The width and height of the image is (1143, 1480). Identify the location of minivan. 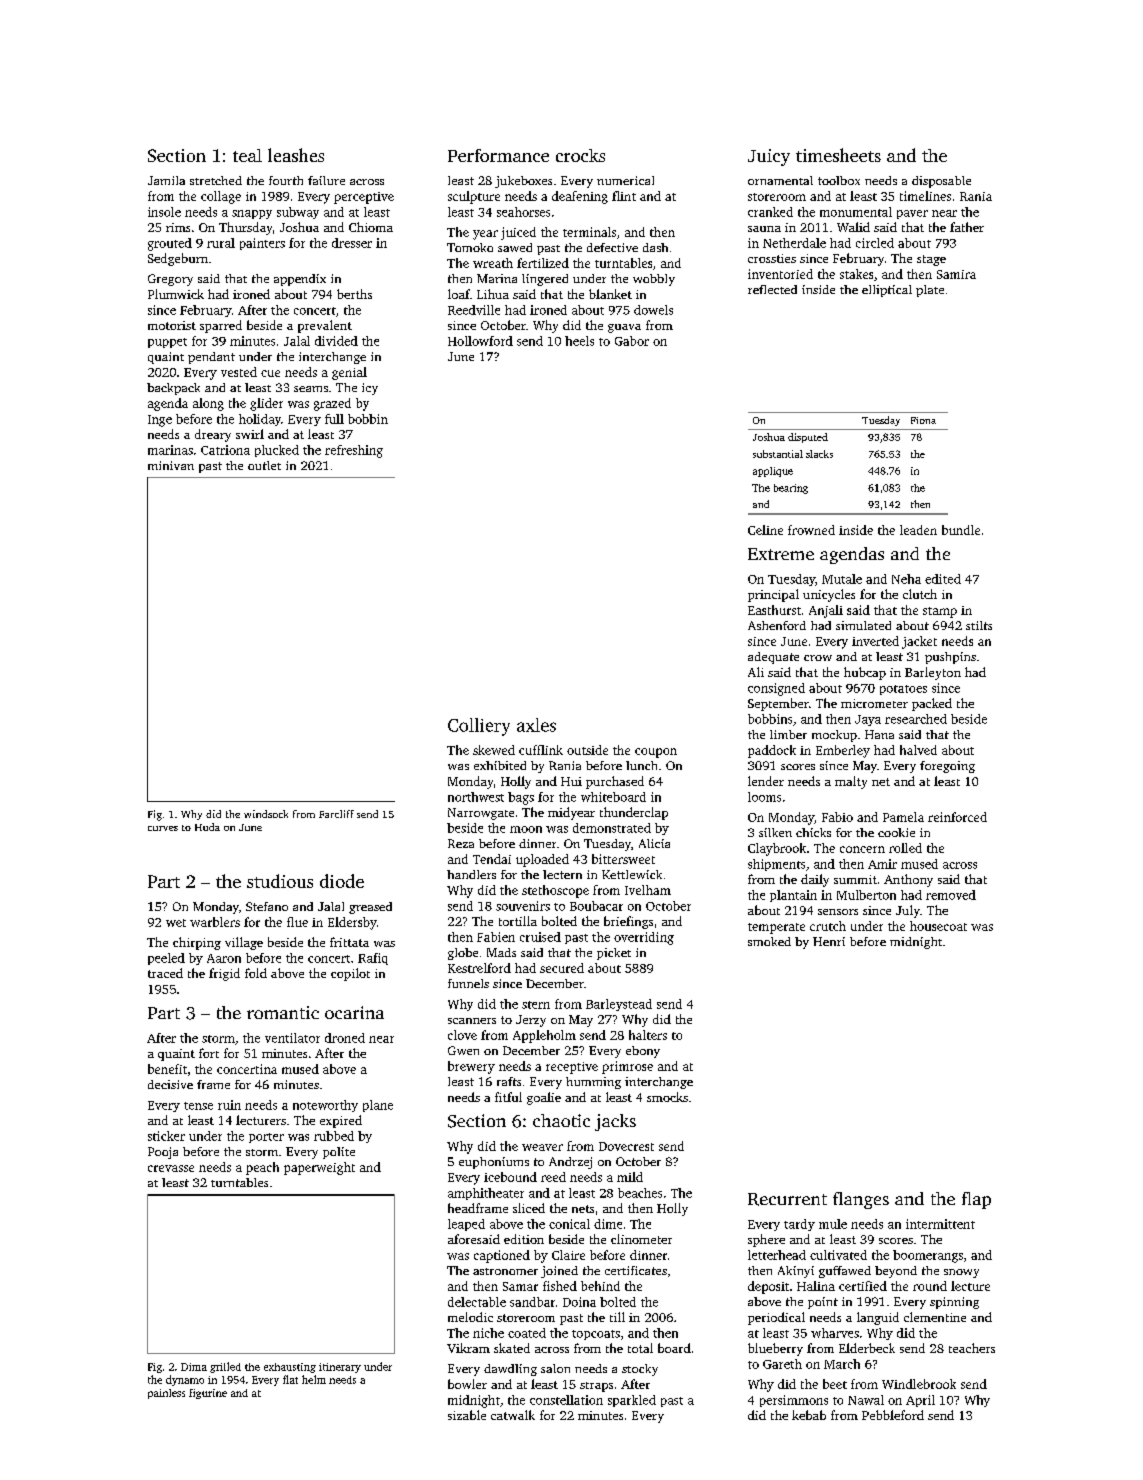
(171, 465).
